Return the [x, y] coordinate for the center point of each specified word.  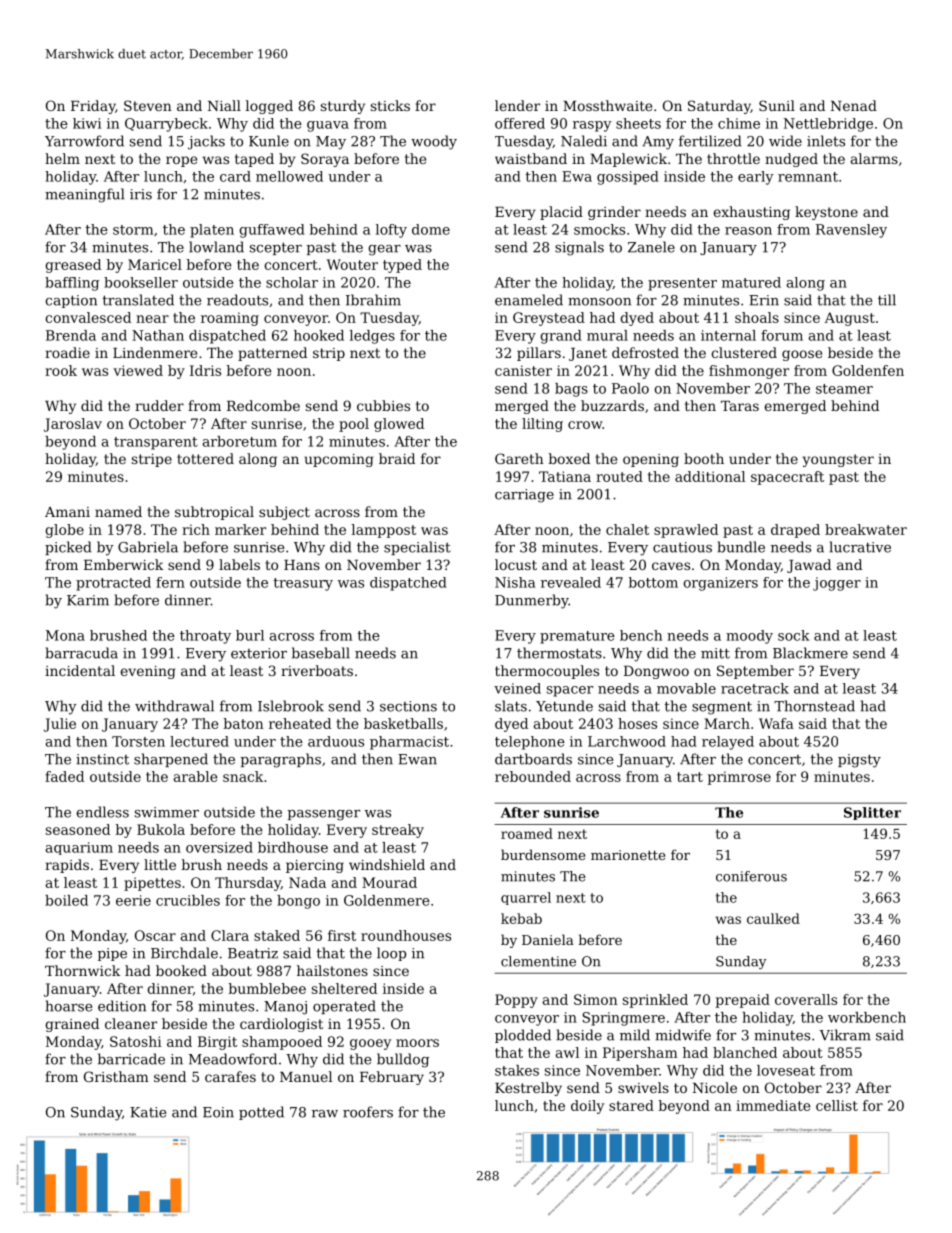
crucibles [188, 900]
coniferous [751, 876]
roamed [527, 833]
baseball [321, 653]
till [887, 300]
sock [794, 635]
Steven [148, 105]
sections [408, 706]
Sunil [777, 105]
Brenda [71, 335]
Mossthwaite [607, 105]
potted [261, 1113]
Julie [60, 725]
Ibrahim [373, 300]
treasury [303, 584]
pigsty [859, 761]
